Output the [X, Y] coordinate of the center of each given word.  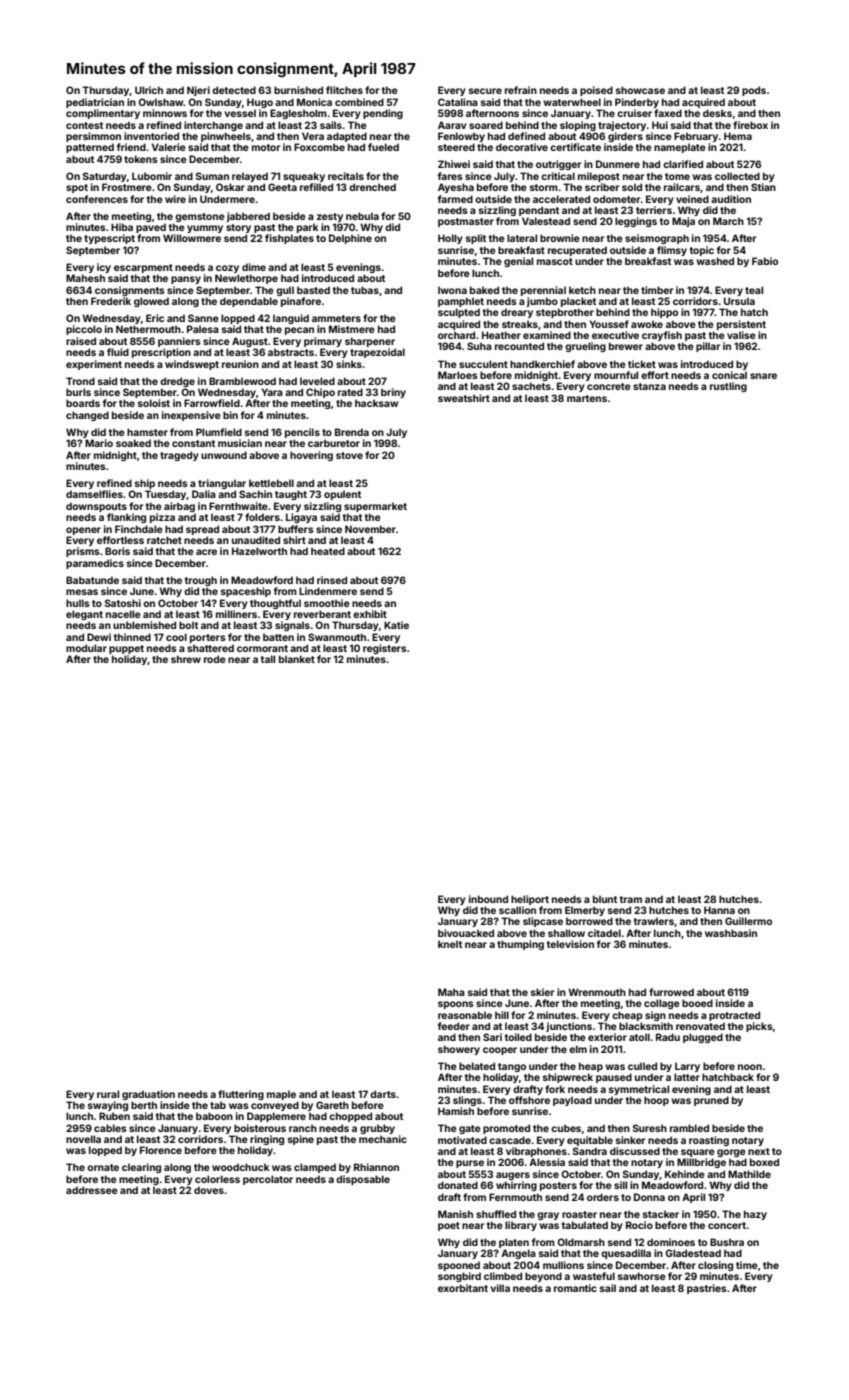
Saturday [105, 177]
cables [110, 1128]
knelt [450, 944]
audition [731, 199]
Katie [396, 625]
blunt [605, 899]
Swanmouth [337, 637]
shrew [186, 659]
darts [383, 1094]
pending [383, 114]
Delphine [350, 239]
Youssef [609, 324]
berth [144, 1105]
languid [291, 319]
